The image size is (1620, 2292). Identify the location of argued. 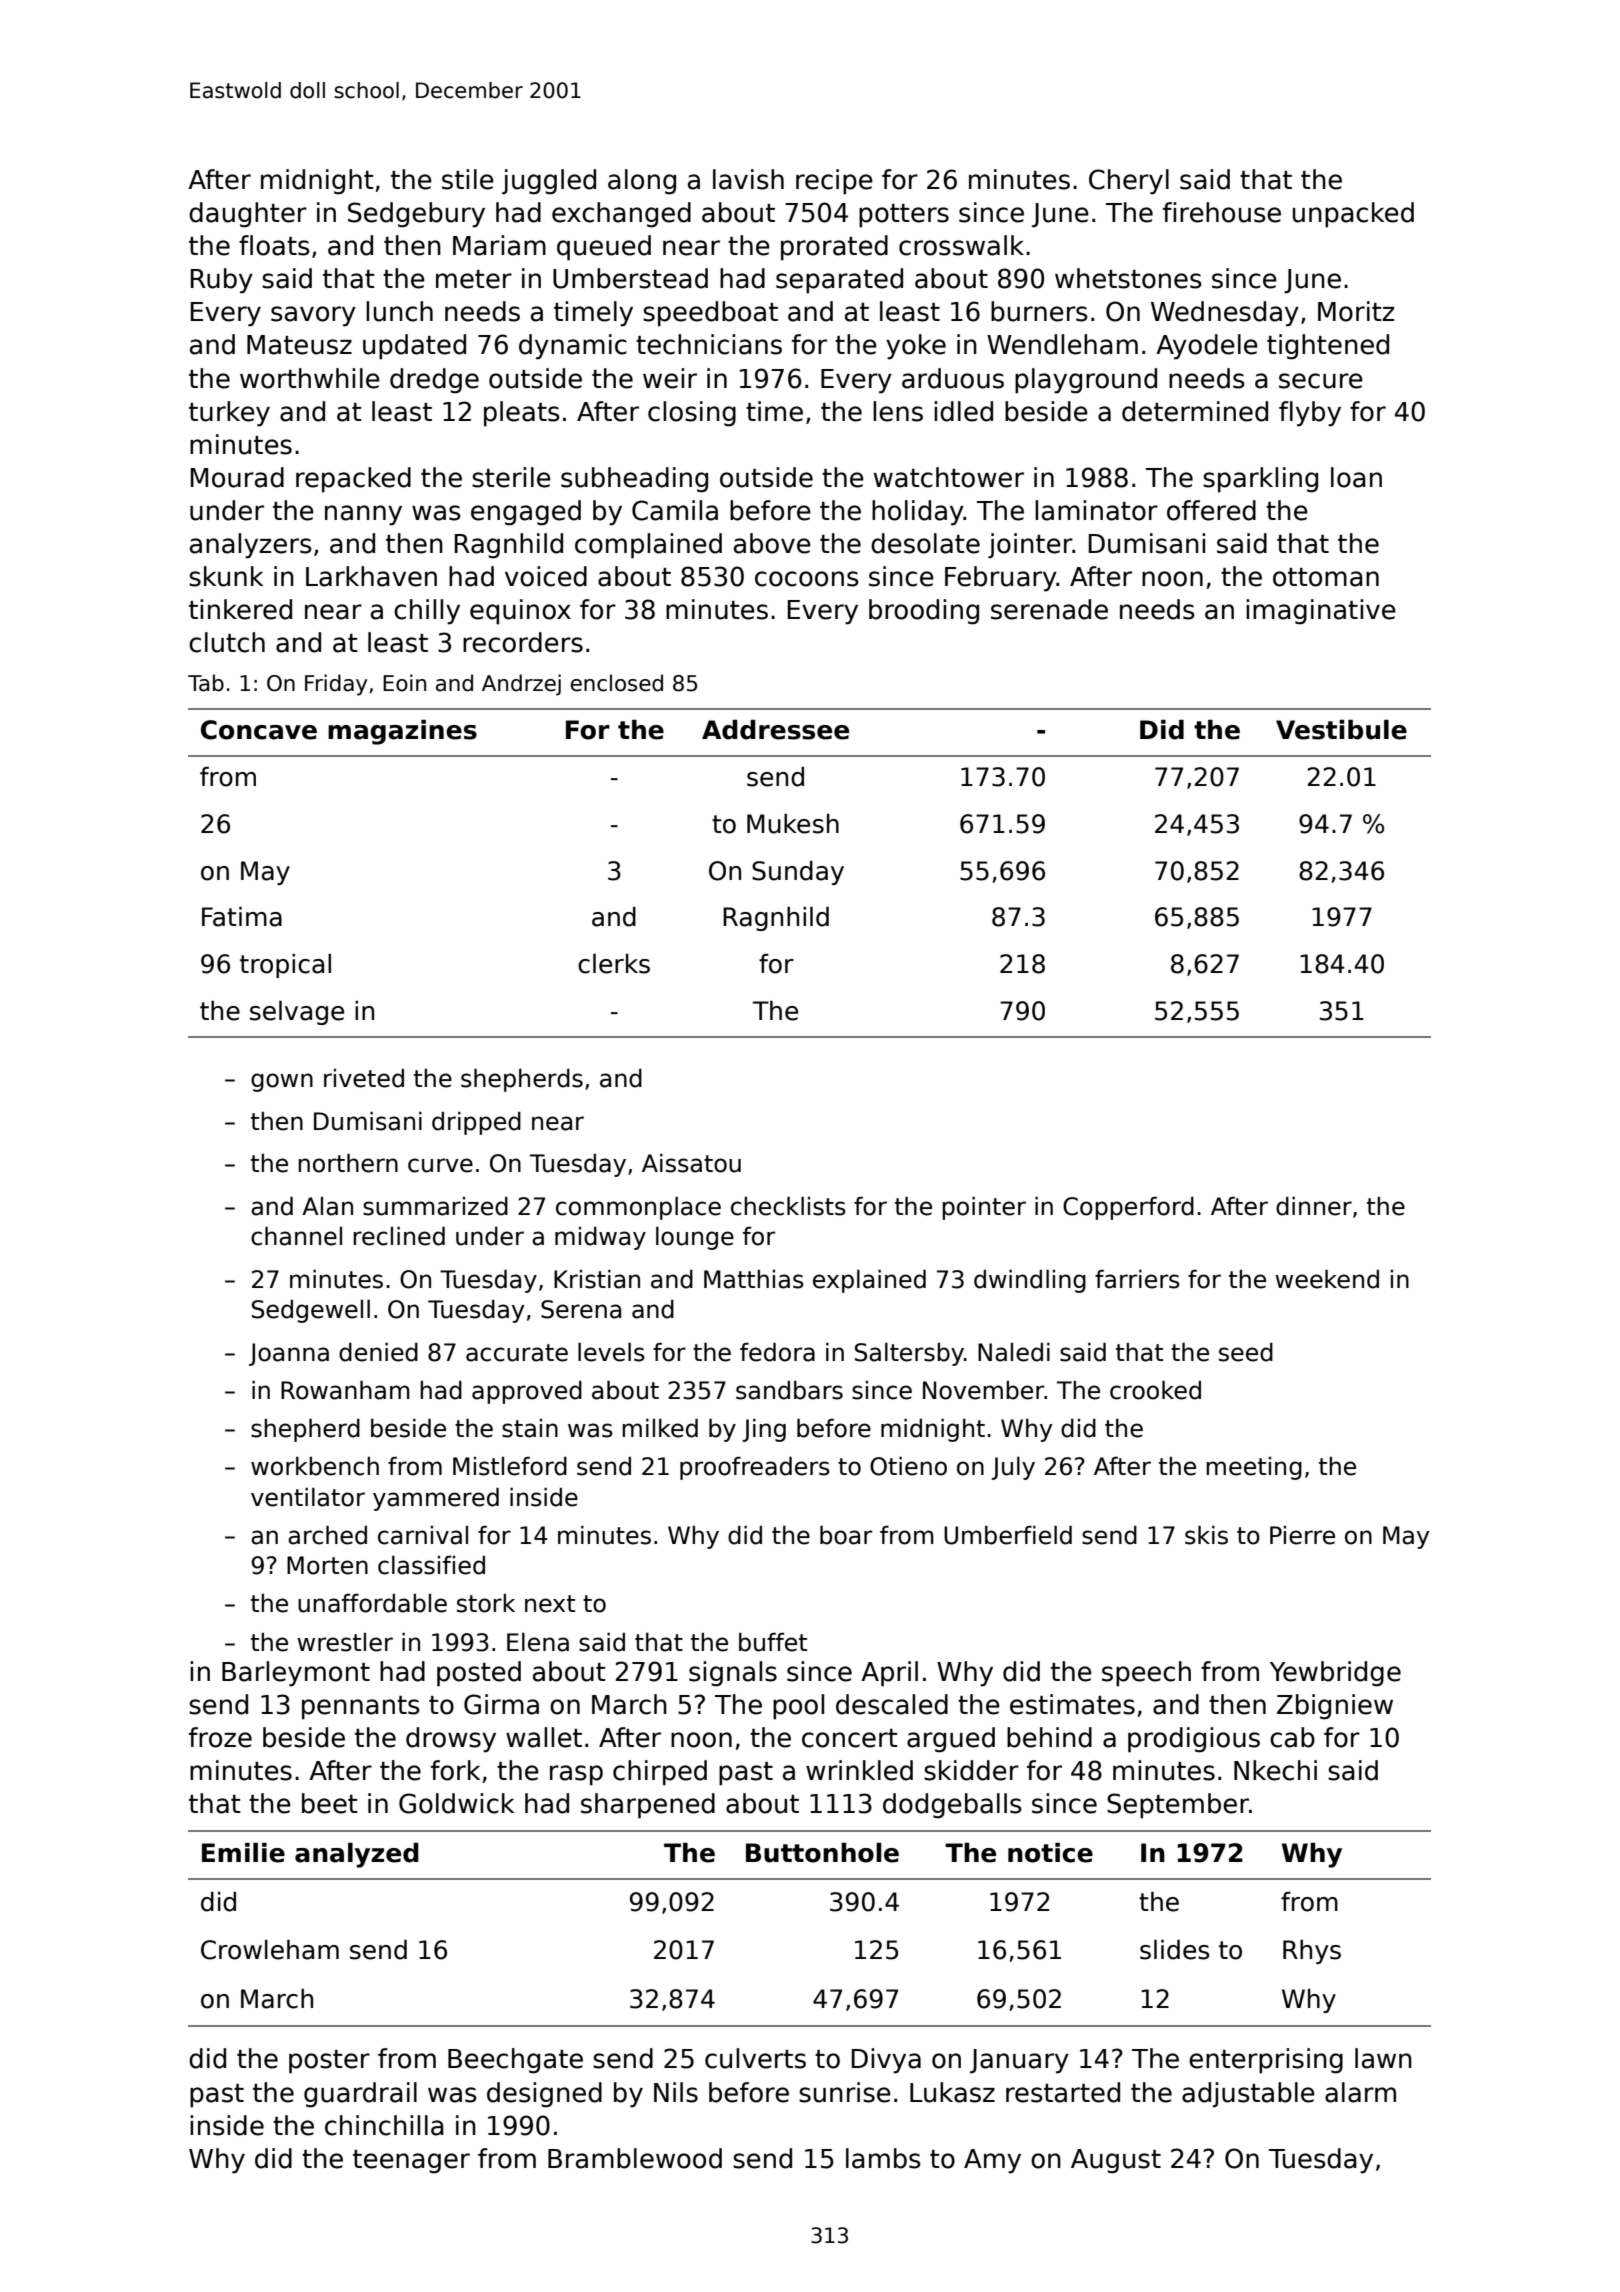
(951, 1740).
